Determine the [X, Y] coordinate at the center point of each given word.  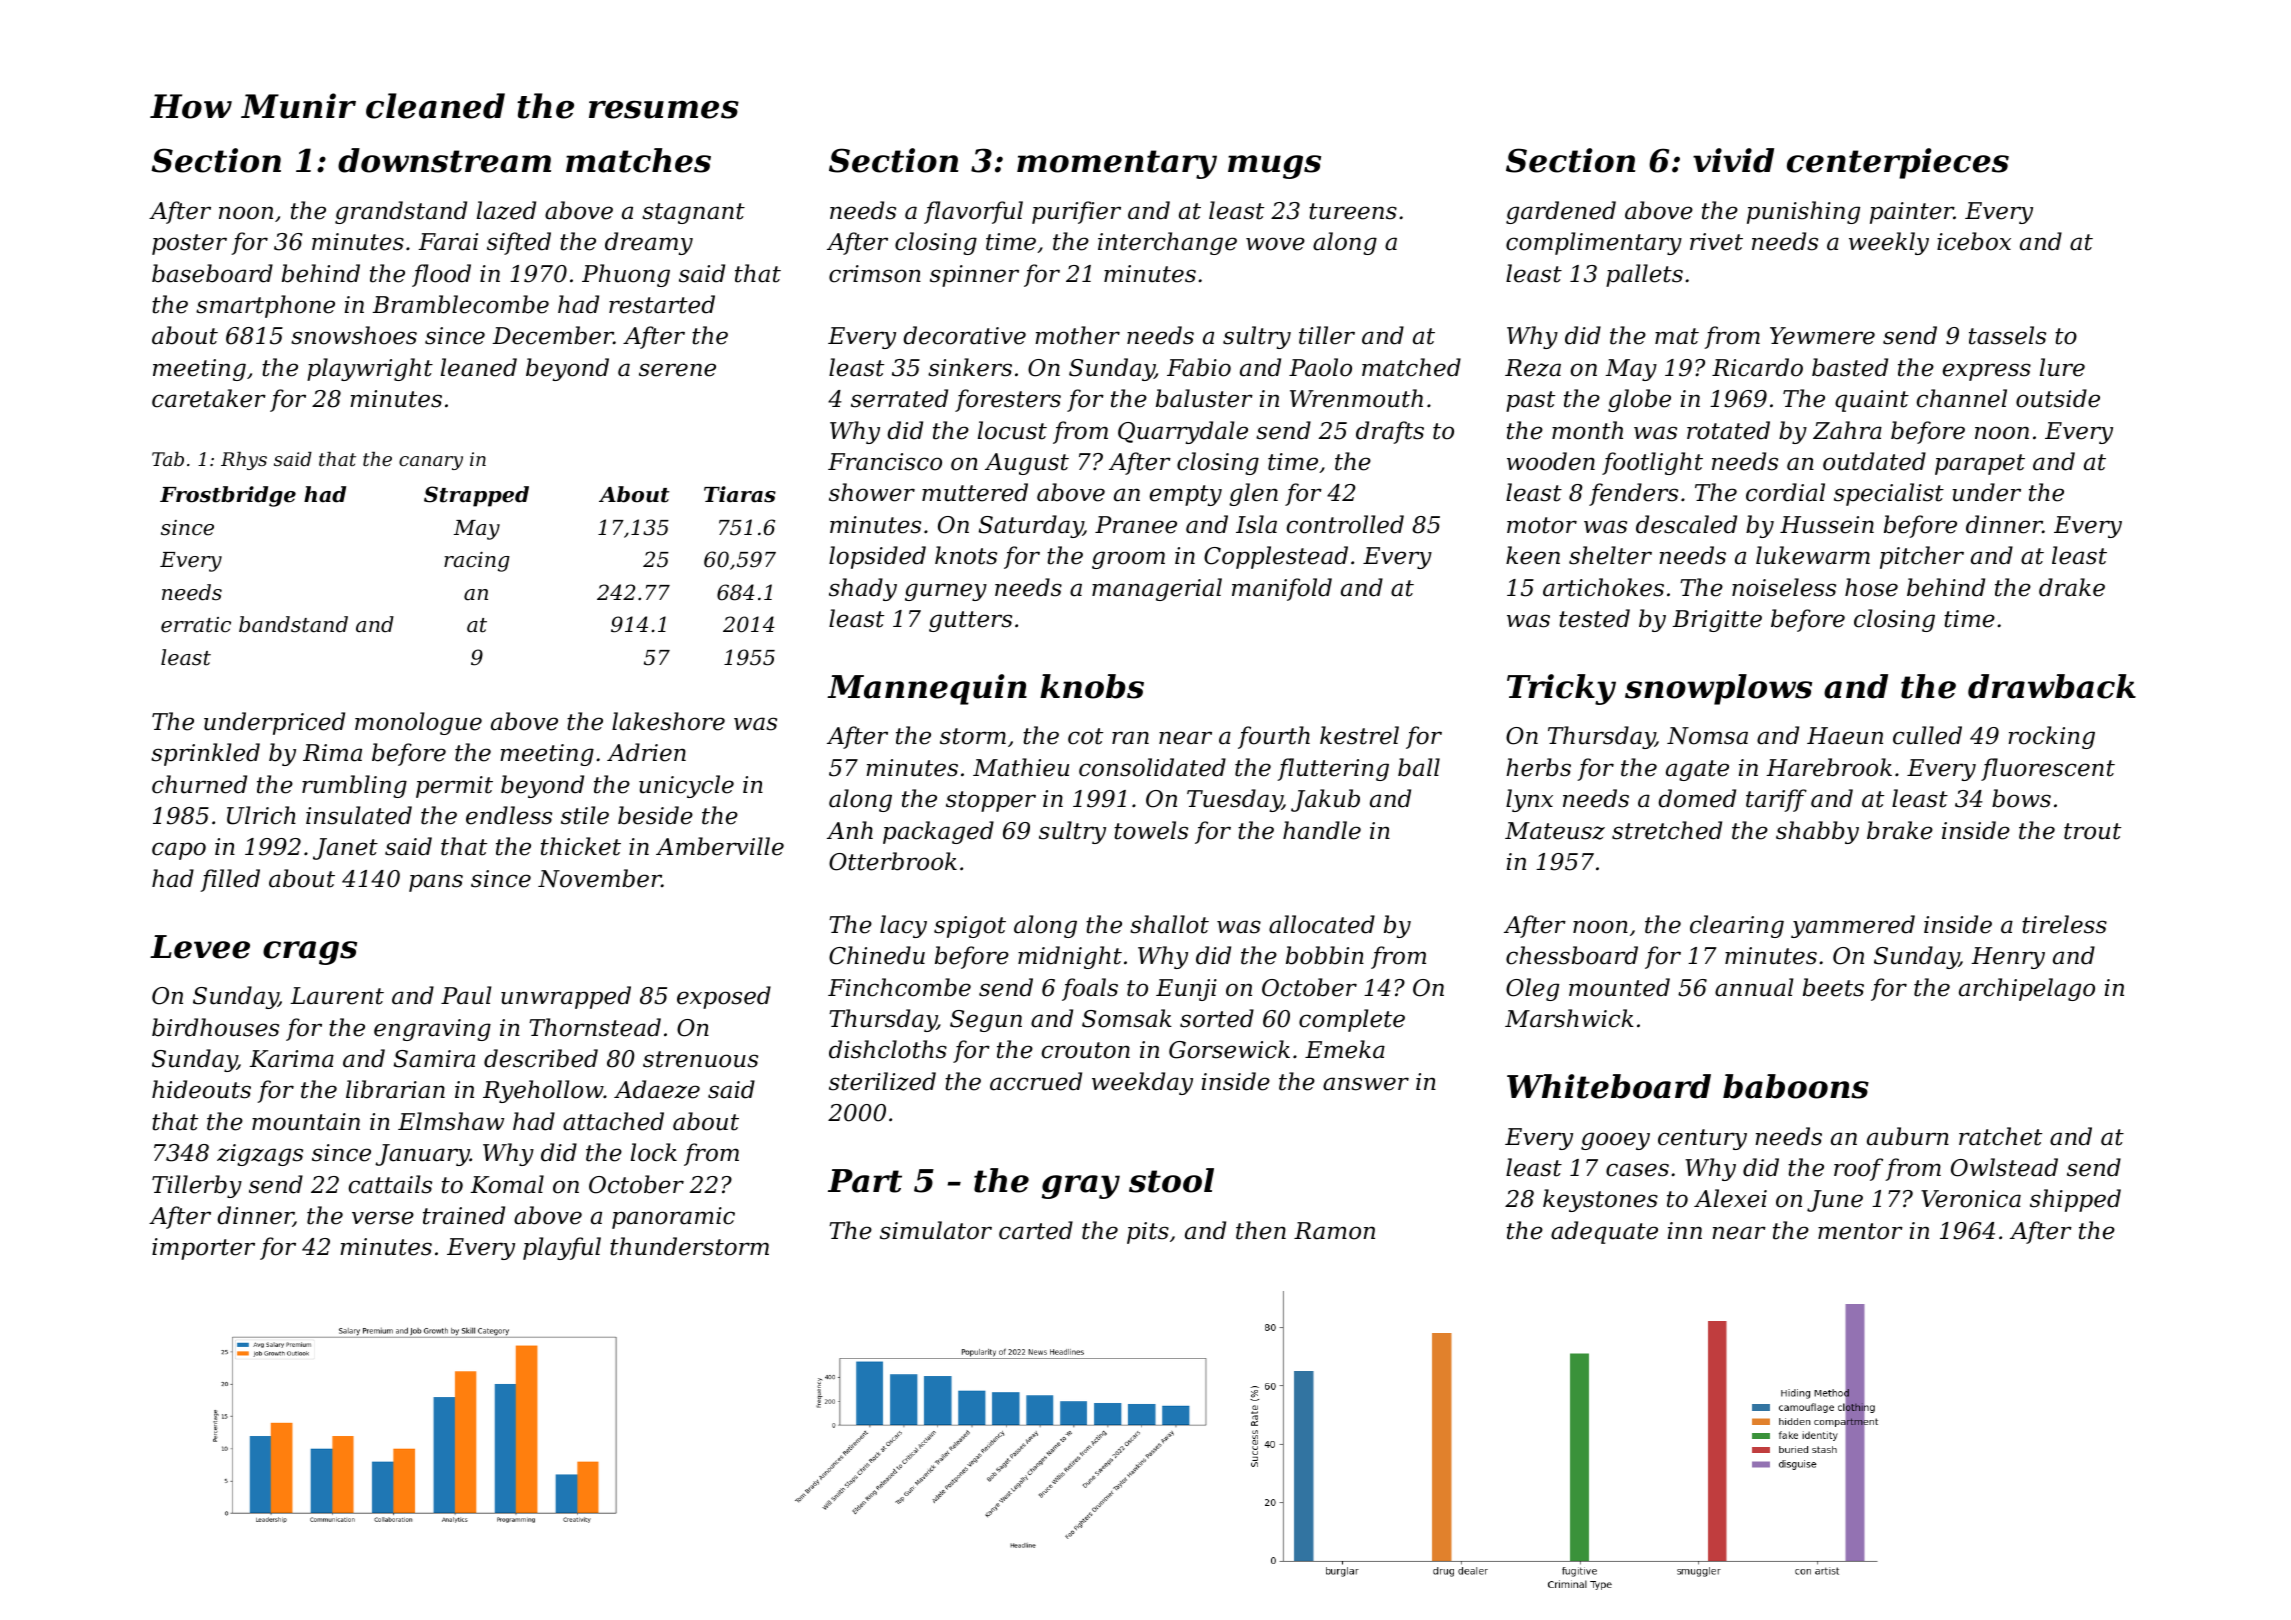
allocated [1322, 924]
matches [638, 160]
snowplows [1718, 689]
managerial [1157, 589]
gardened [1561, 212]
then [1261, 1230]
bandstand [293, 624]
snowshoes [354, 335]
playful [562, 1248]
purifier [1076, 212]
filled [230, 880]
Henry [2008, 958]
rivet [1716, 242]
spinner [974, 276]
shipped [2075, 1200]
